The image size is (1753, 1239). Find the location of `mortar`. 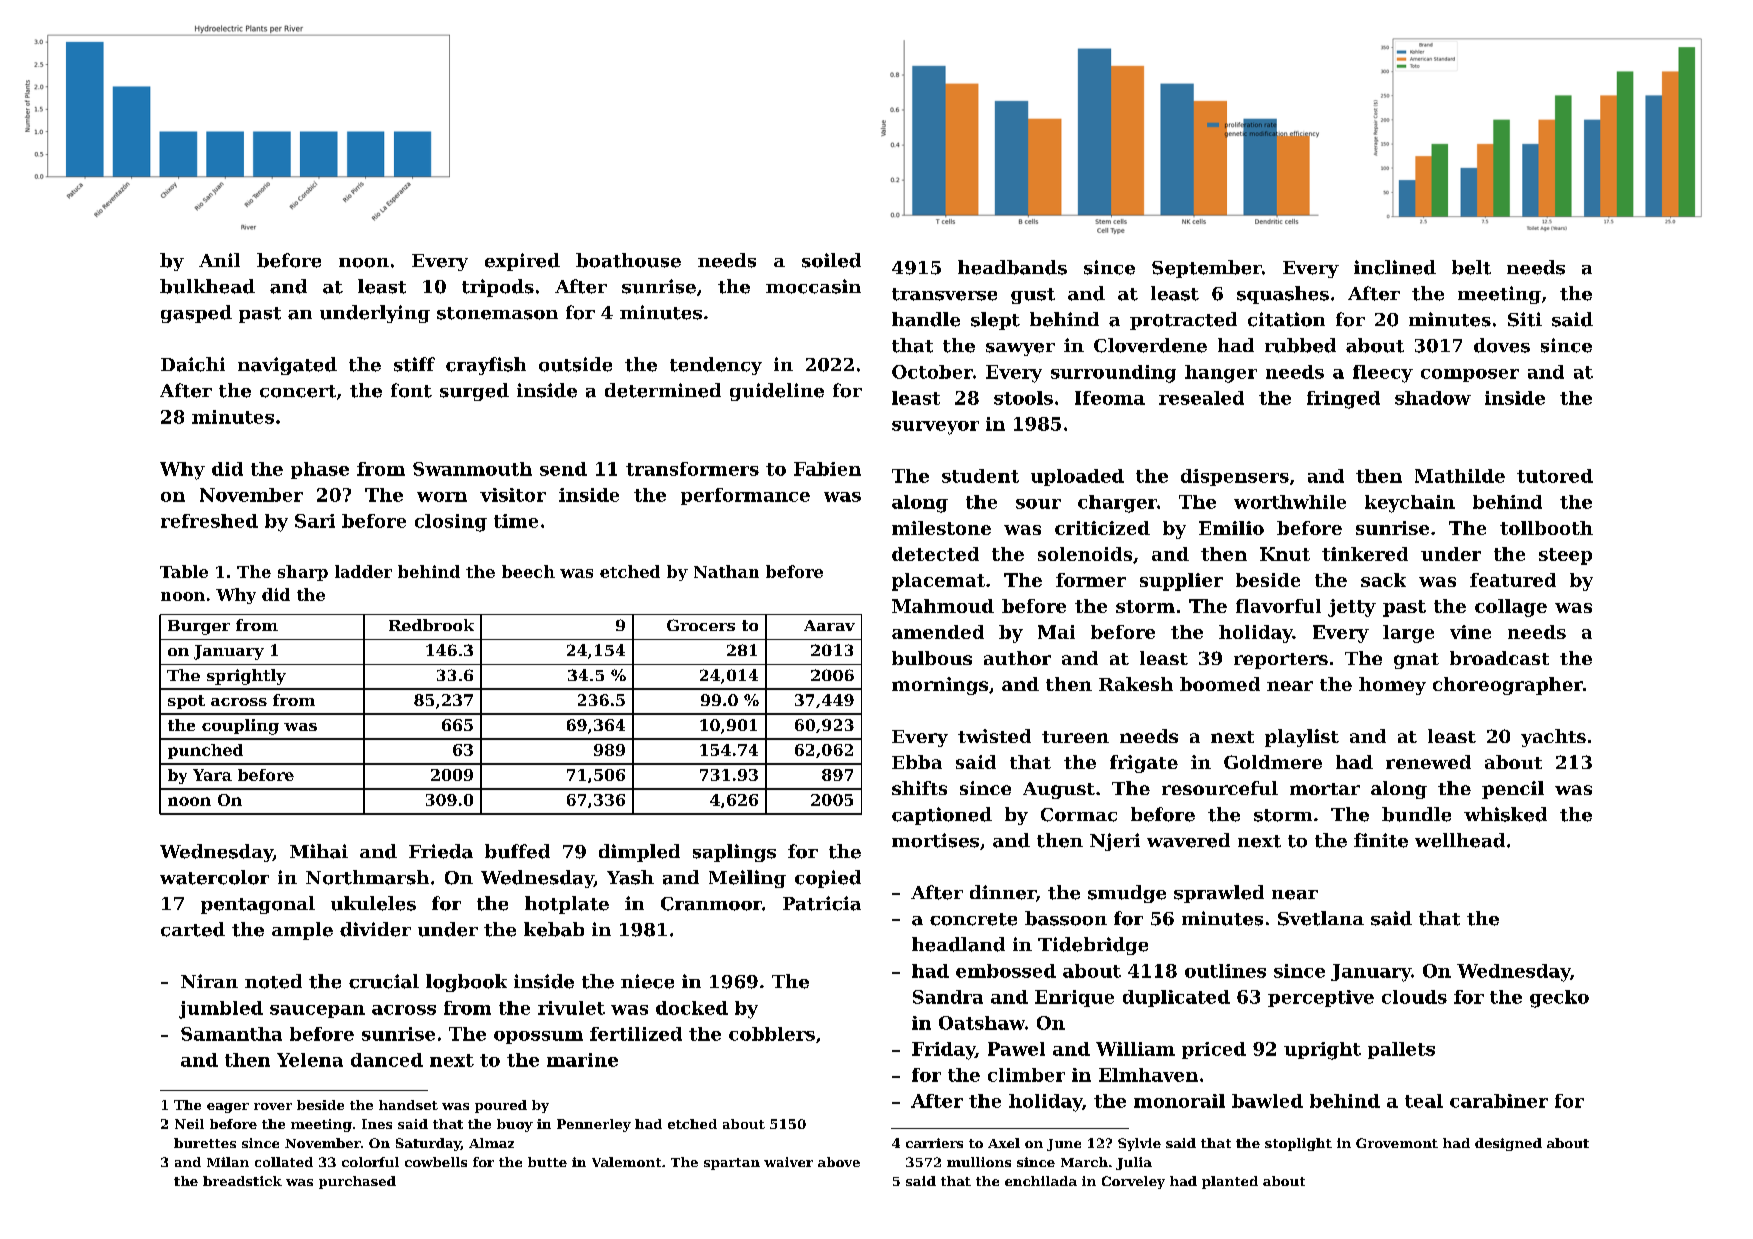

mortar is located at coordinates (1325, 789).
